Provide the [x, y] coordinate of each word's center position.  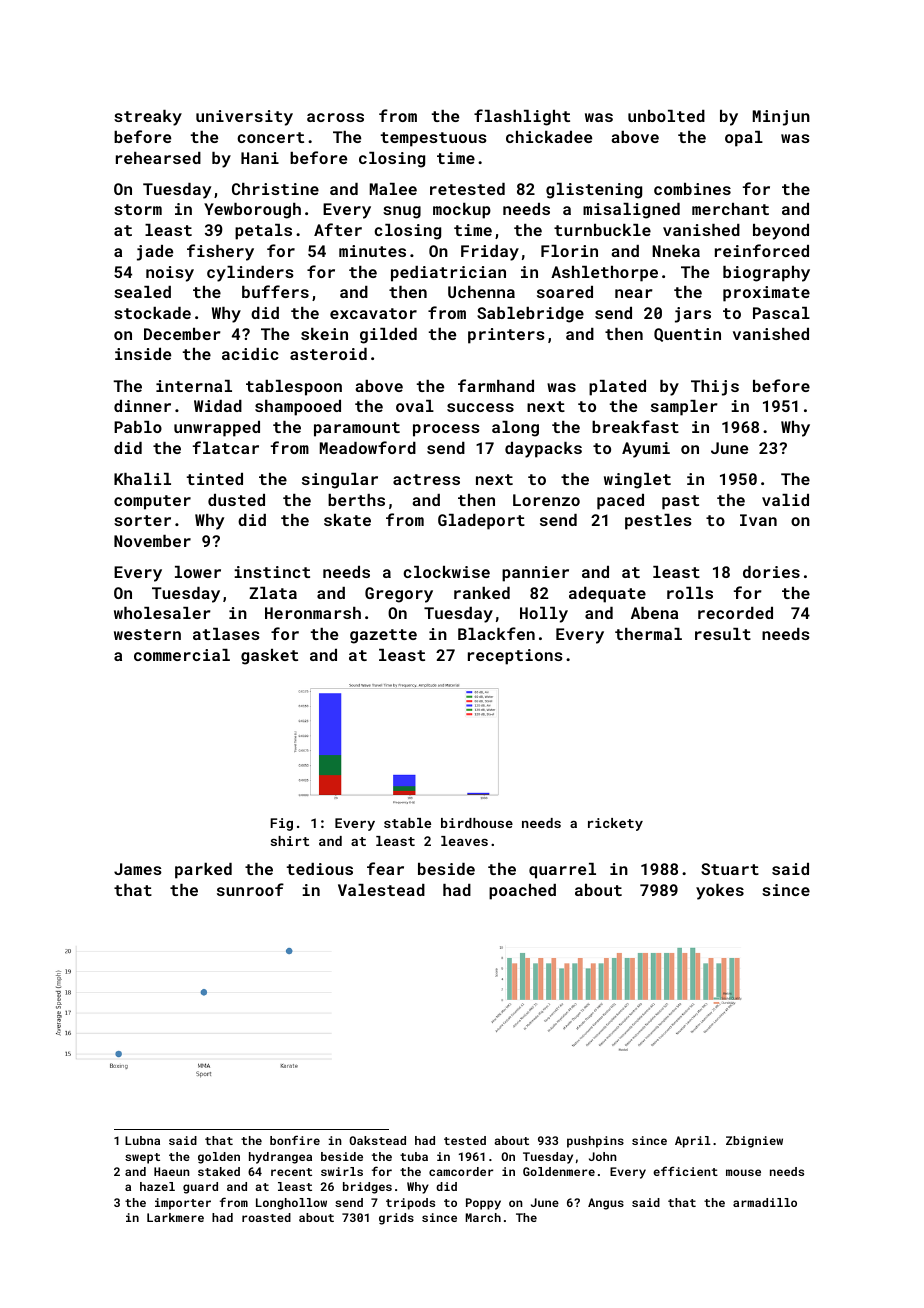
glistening [594, 191]
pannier [535, 574]
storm [138, 209]
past [680, 502]
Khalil [142, 479]
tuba [414, 1156]
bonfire [295, 1140]
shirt [290, 841]
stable [407, 823]
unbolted [666, 116]
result [723, 634]
